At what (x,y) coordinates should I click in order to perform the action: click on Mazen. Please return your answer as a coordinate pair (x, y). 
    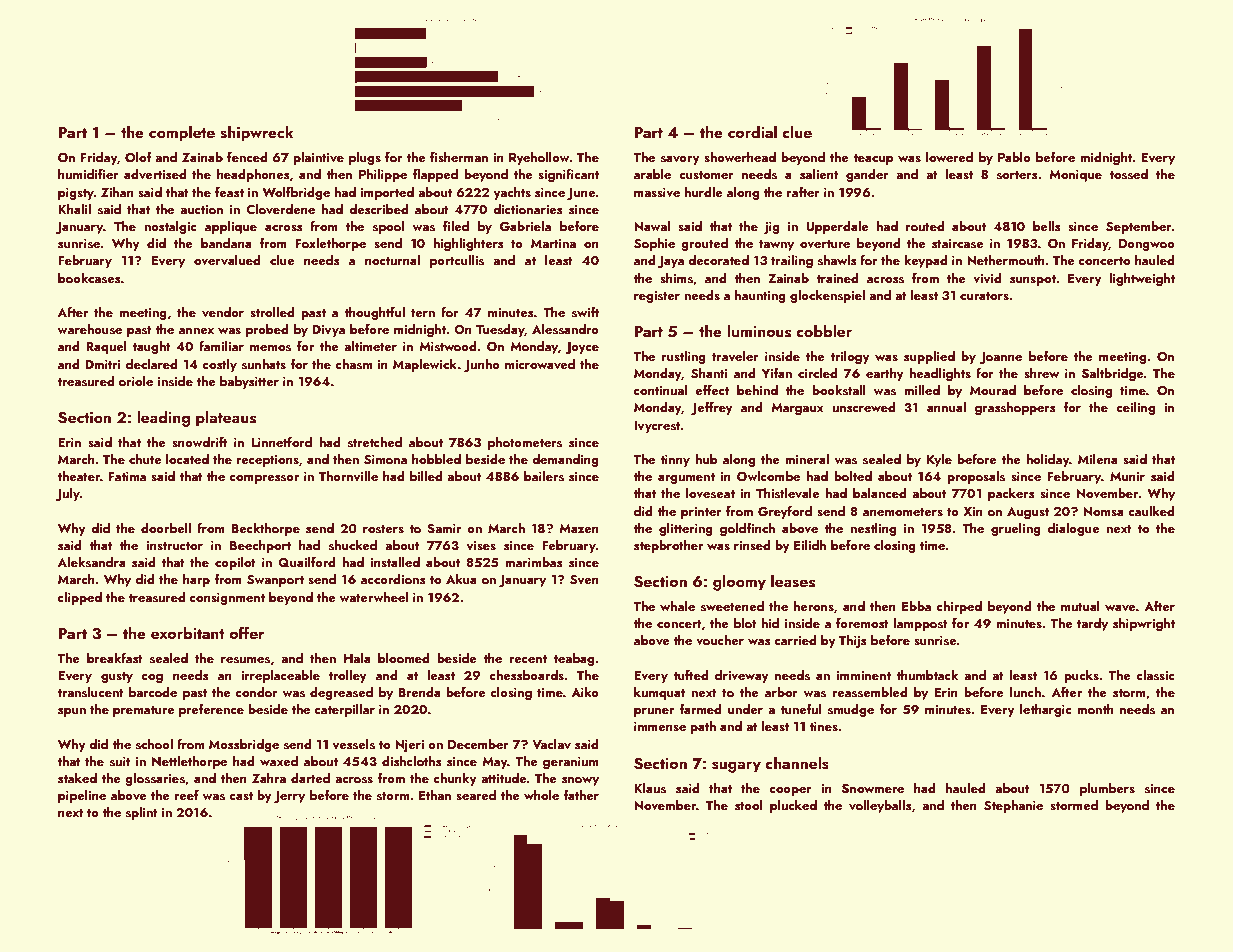
    Looking at the image, I should click on (579, 528).
